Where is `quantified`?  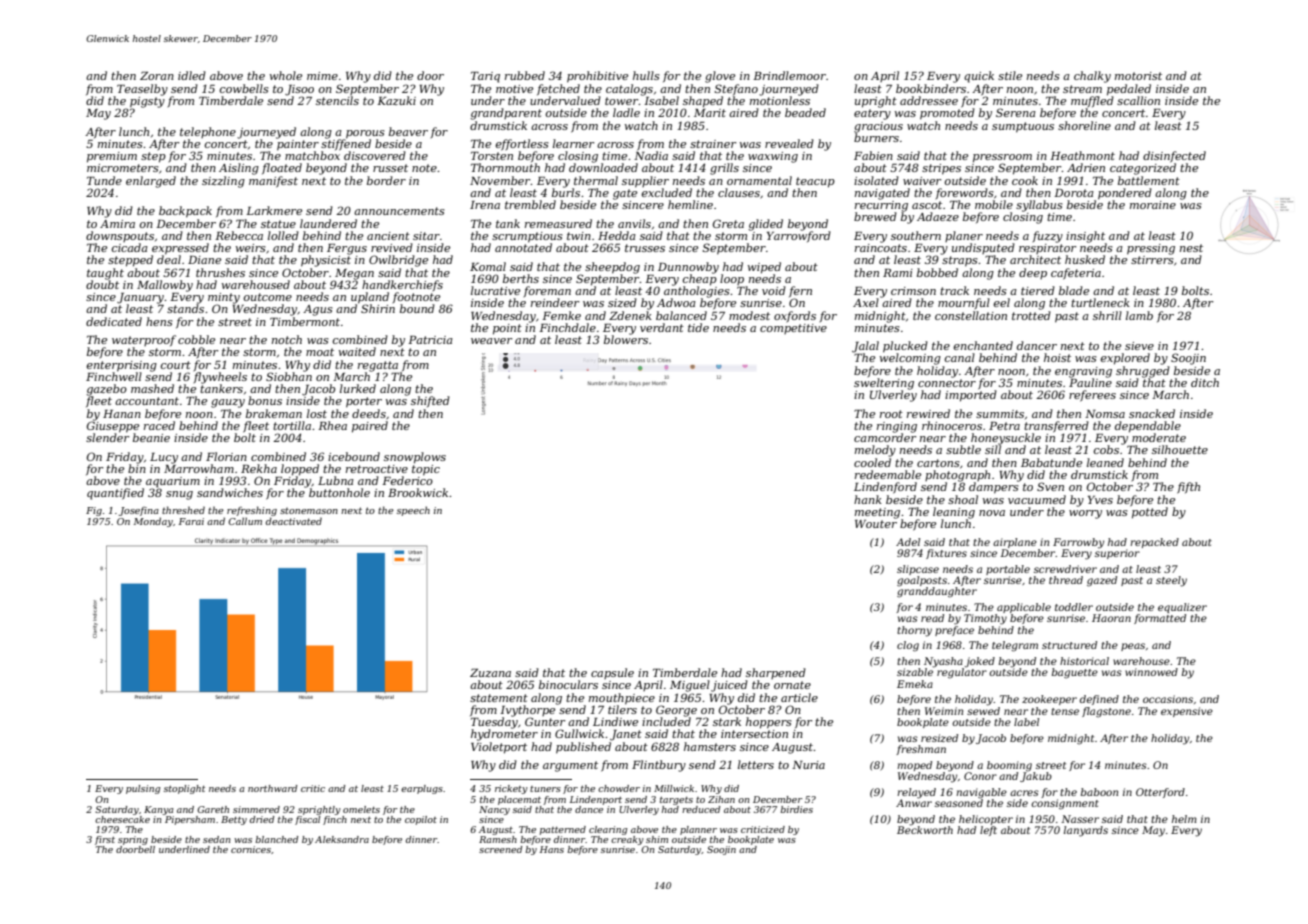
quantified is located at coordinates (115, 494).
